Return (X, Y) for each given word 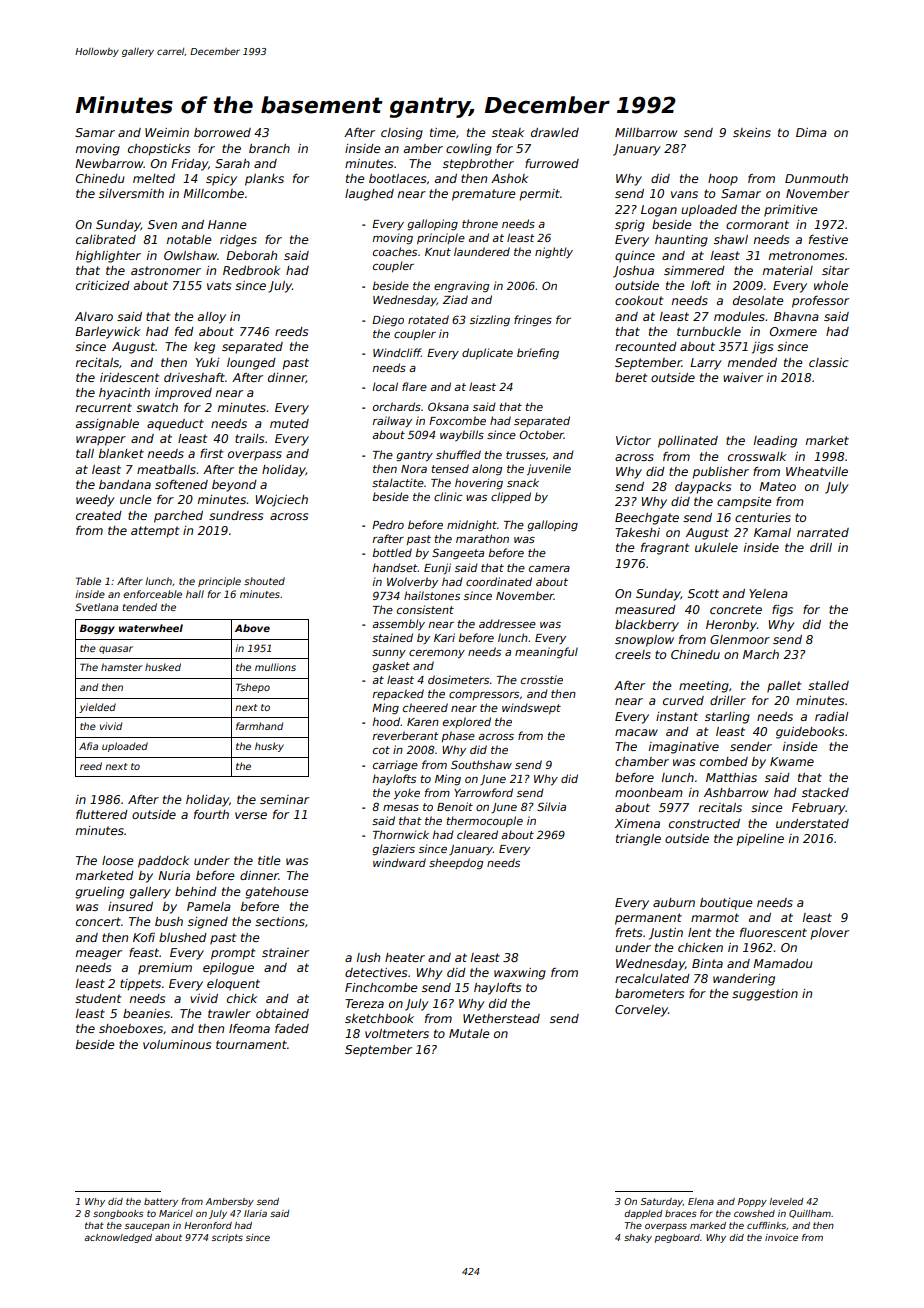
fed (184, 331)
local (385, 386)
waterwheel (151, 628)
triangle (638, 840)
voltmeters (397, 1033)
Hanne (227, 224)
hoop (723, 180)
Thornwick (401, 834)
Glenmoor (740, 639)
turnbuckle (709, 331)
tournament (251, 1044)
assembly (398, 624)
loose (118, 860)
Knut (438, 252)
